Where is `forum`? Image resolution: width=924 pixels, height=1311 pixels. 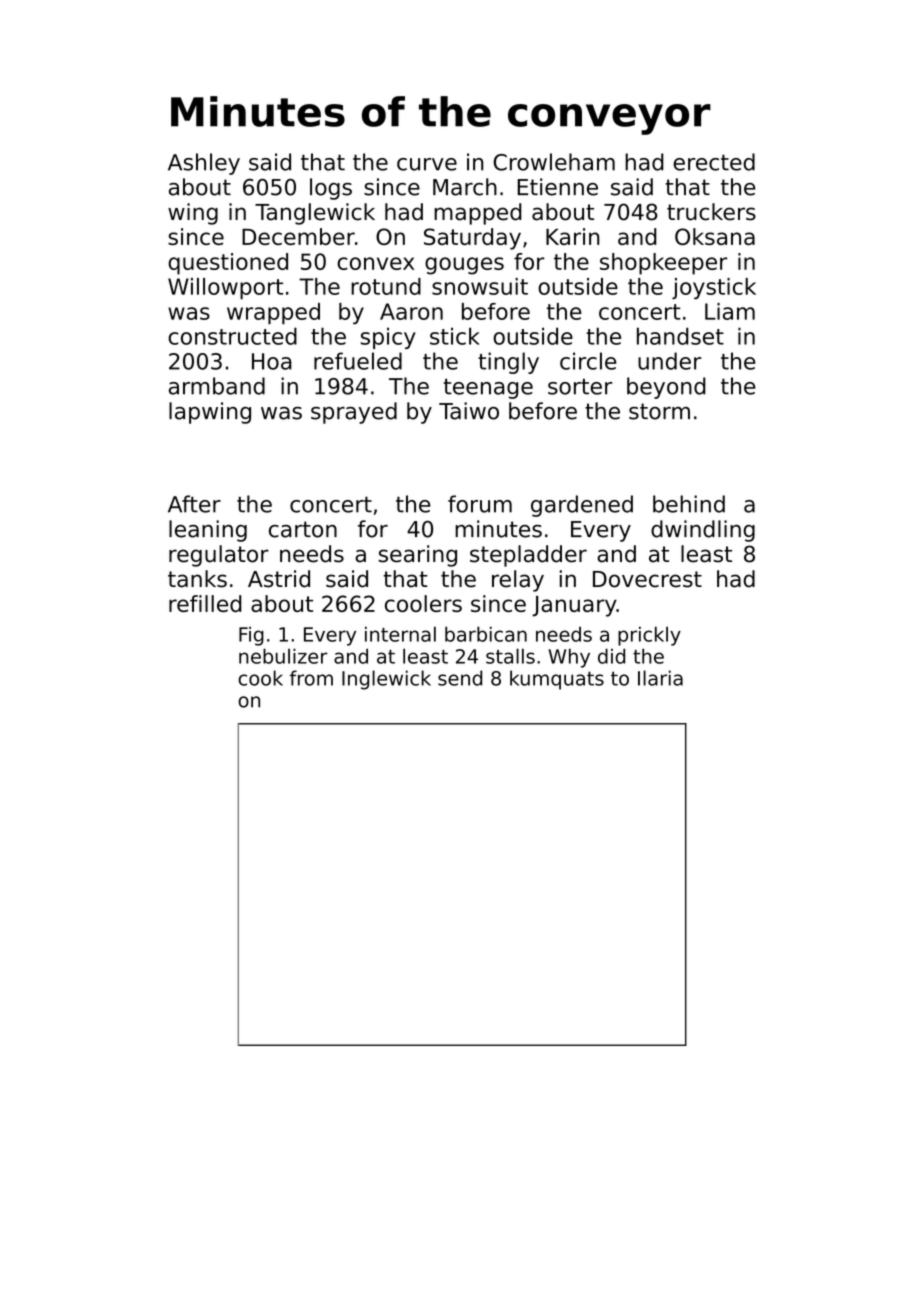
forum is located at coordinates (480, 504).
